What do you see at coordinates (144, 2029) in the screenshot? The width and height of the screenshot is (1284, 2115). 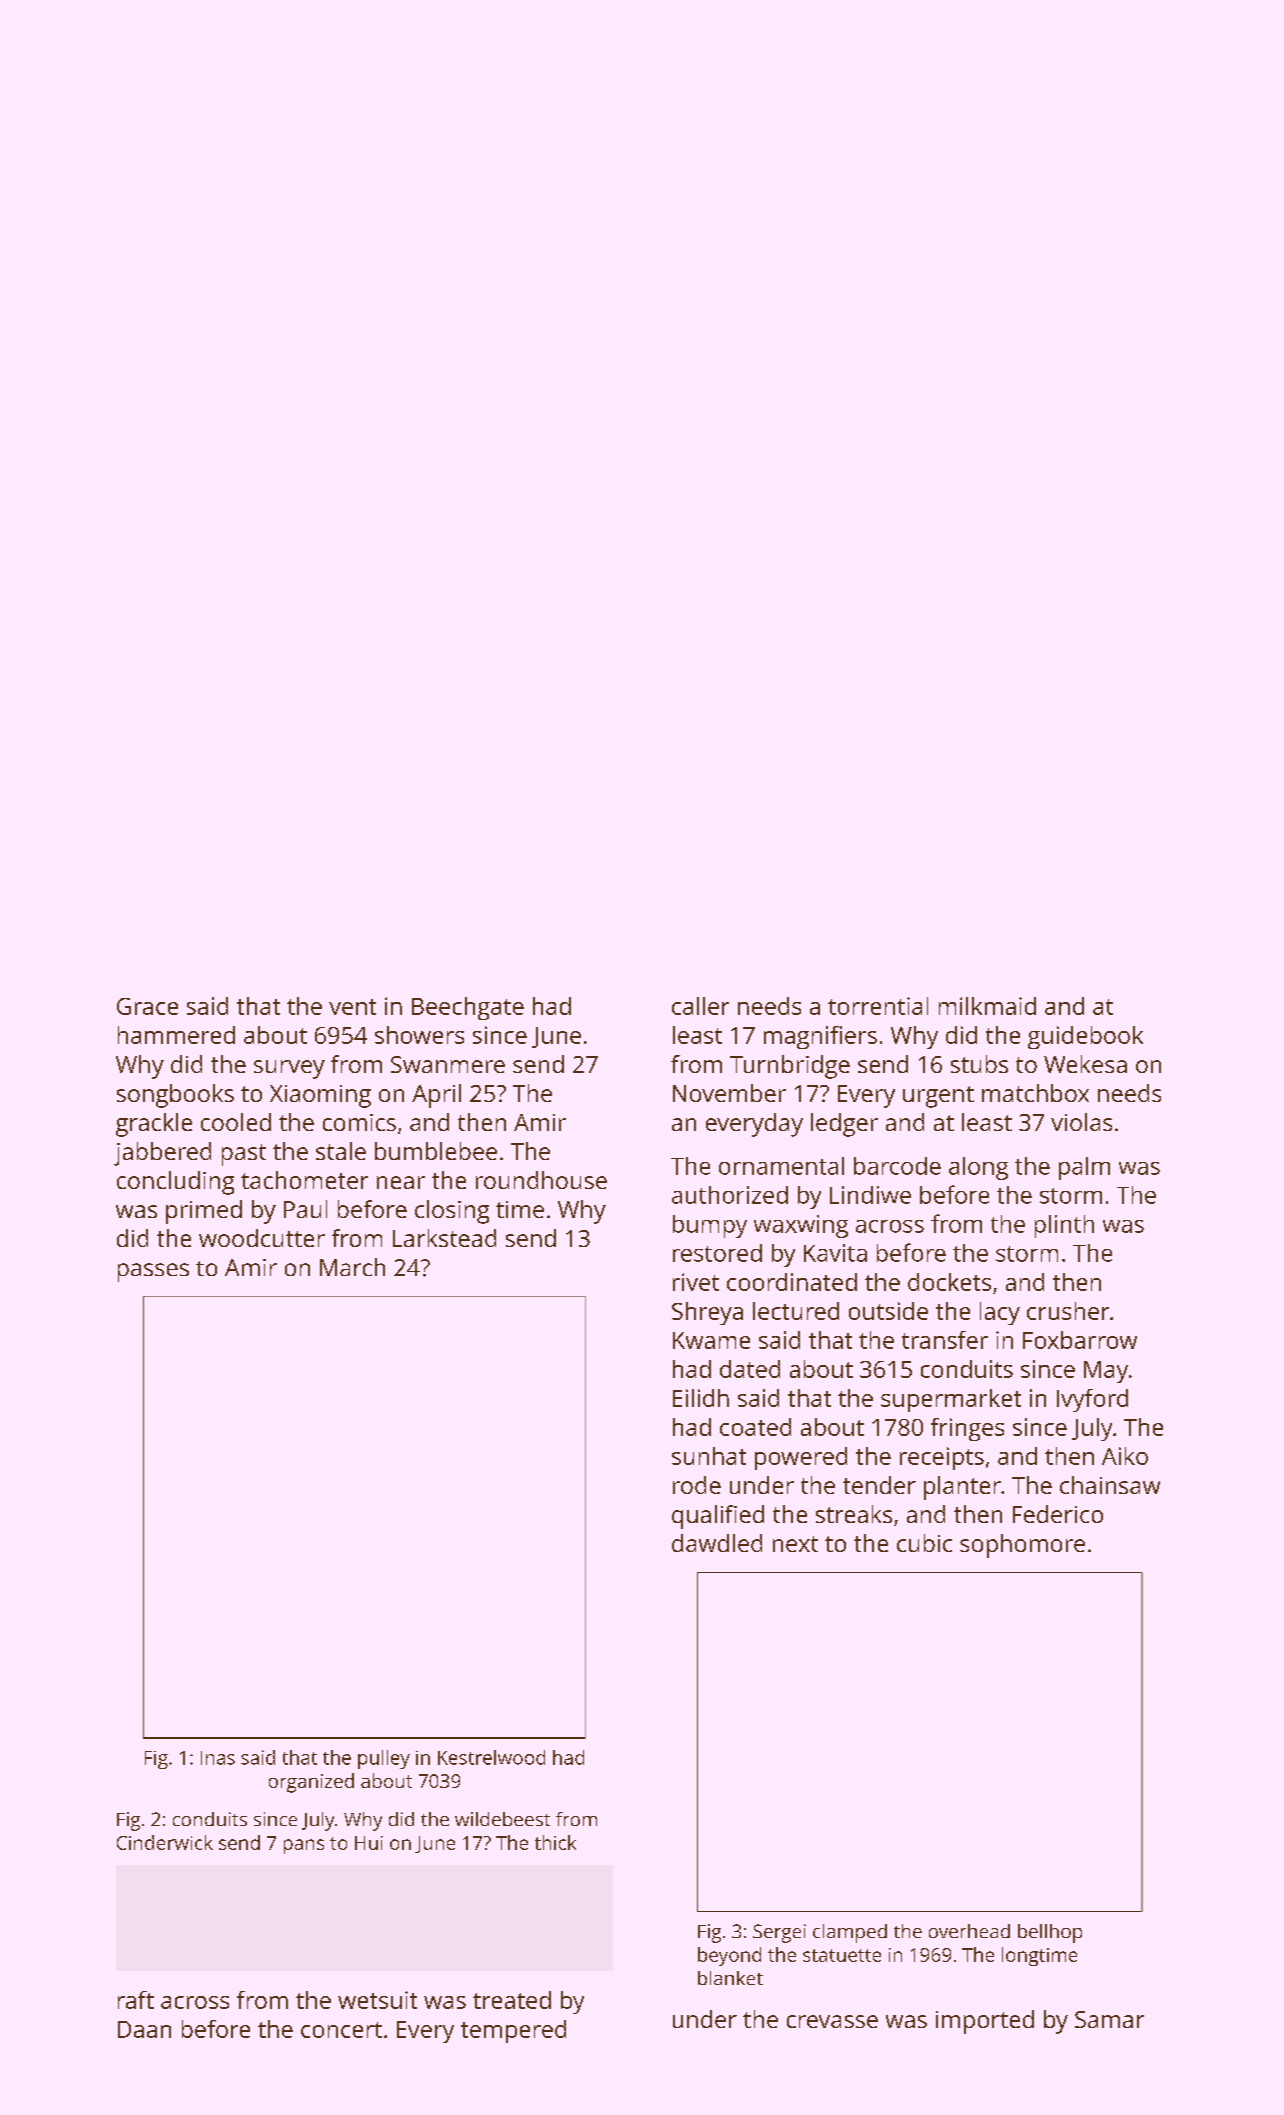 I see `Daan` at bounding box center [144, 2029].
